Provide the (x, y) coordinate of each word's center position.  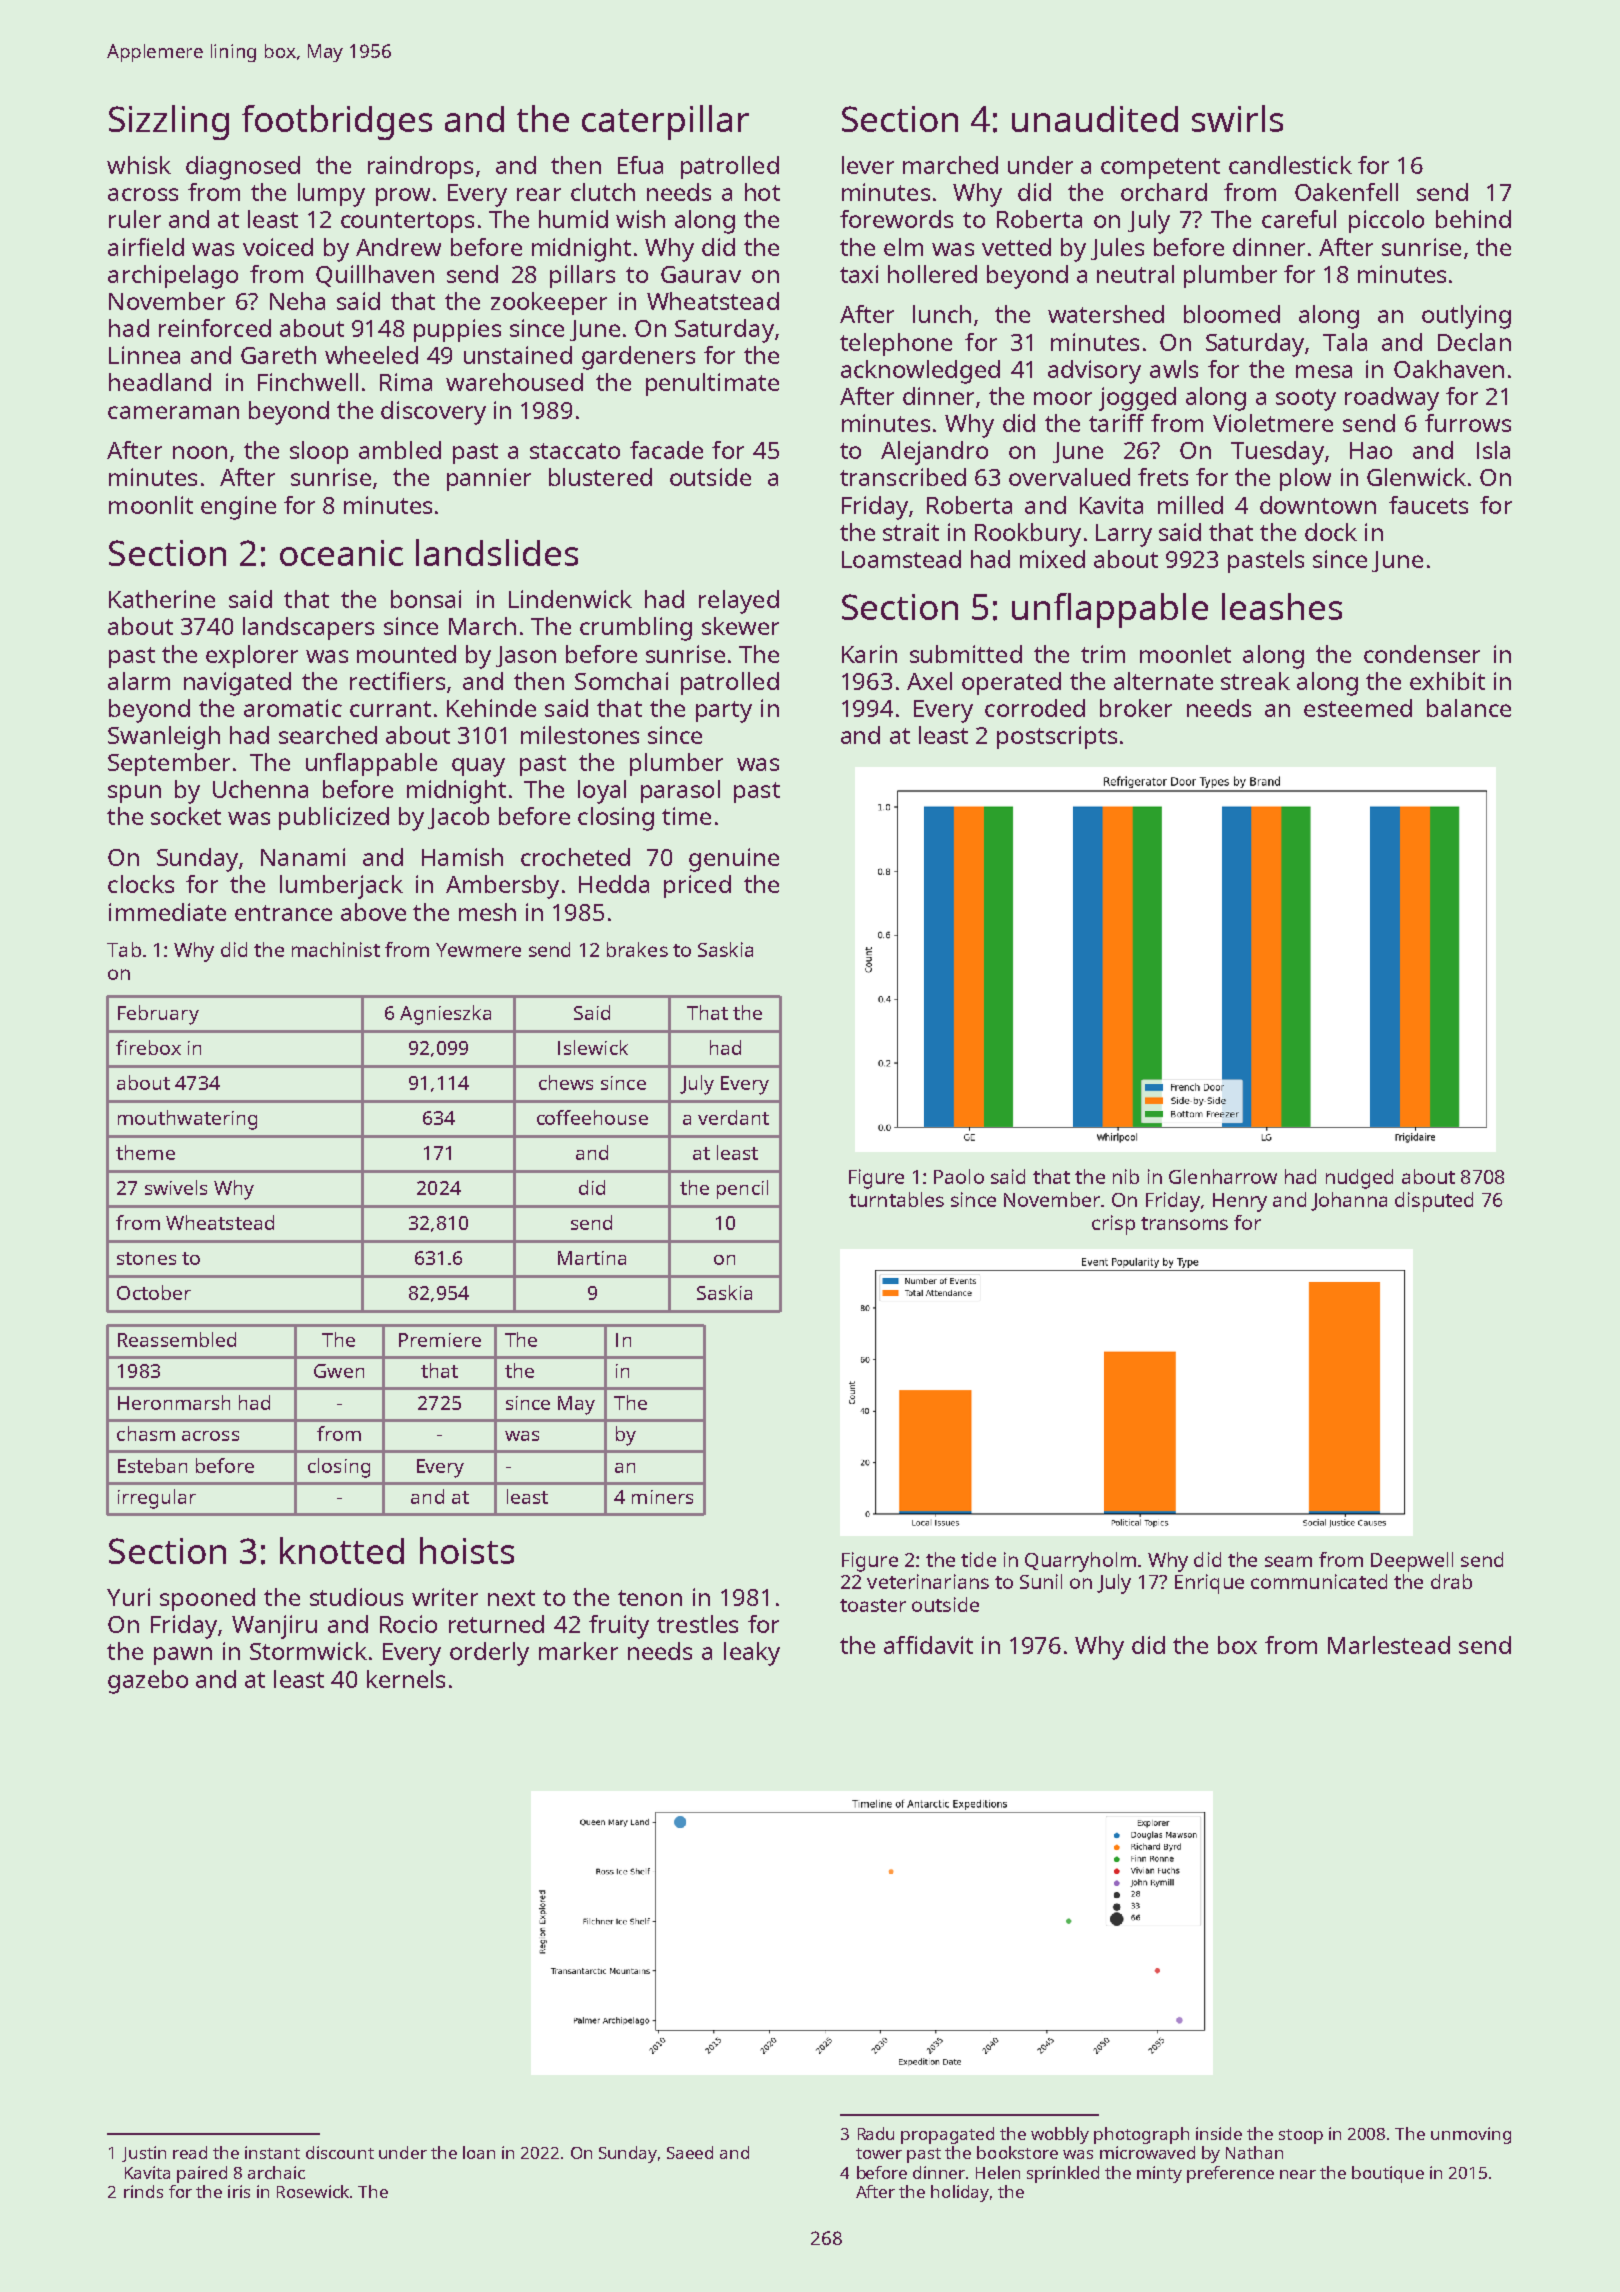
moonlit (151, 505)
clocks (141, 884)
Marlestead (1389, 1645)
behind (1473, 219)
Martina (592, 1258)
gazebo (148, 1682)
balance (1469, 708)
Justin (144, 2154)
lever (868, 165)
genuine (734, 860)
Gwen (339, 1371)
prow (403, 197)
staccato (575, 451)
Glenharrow (1223, 1176)
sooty (1306, 400)
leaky (752, 1654)
